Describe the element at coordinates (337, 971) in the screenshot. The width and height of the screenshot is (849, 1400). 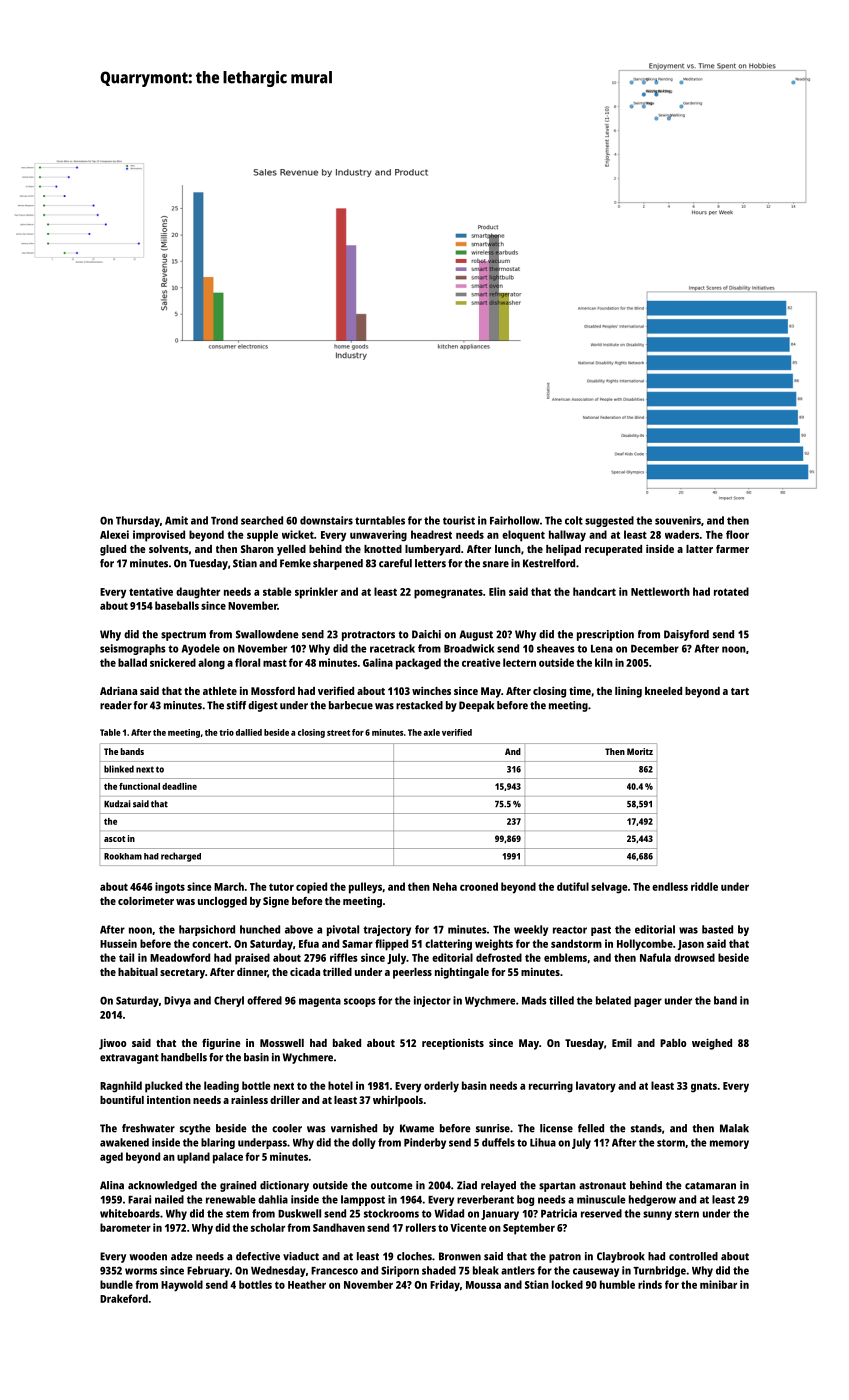
I see `trilled` at that location.
